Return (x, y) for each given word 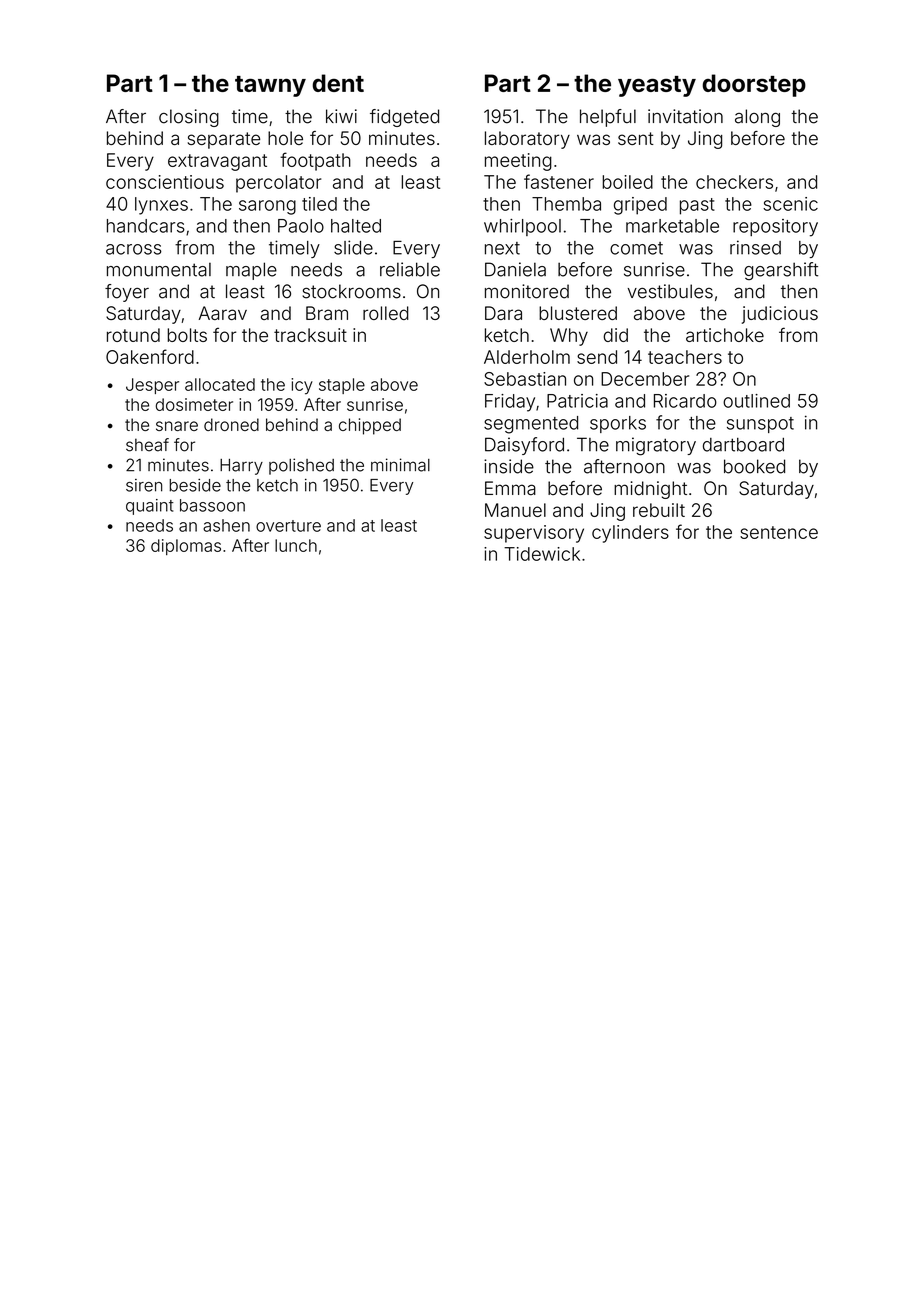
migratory (656, 446)
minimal (400, 465)
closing (189, 118)
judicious (780, 315)
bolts (187, 335)
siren (144, 485)
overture (288, 526)
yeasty (657, 86)
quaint (150, 507)
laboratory (527, 140)
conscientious (165, 182)
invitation (685, 116)
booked (754, 466)
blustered (578, 313)
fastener (559, 181)
